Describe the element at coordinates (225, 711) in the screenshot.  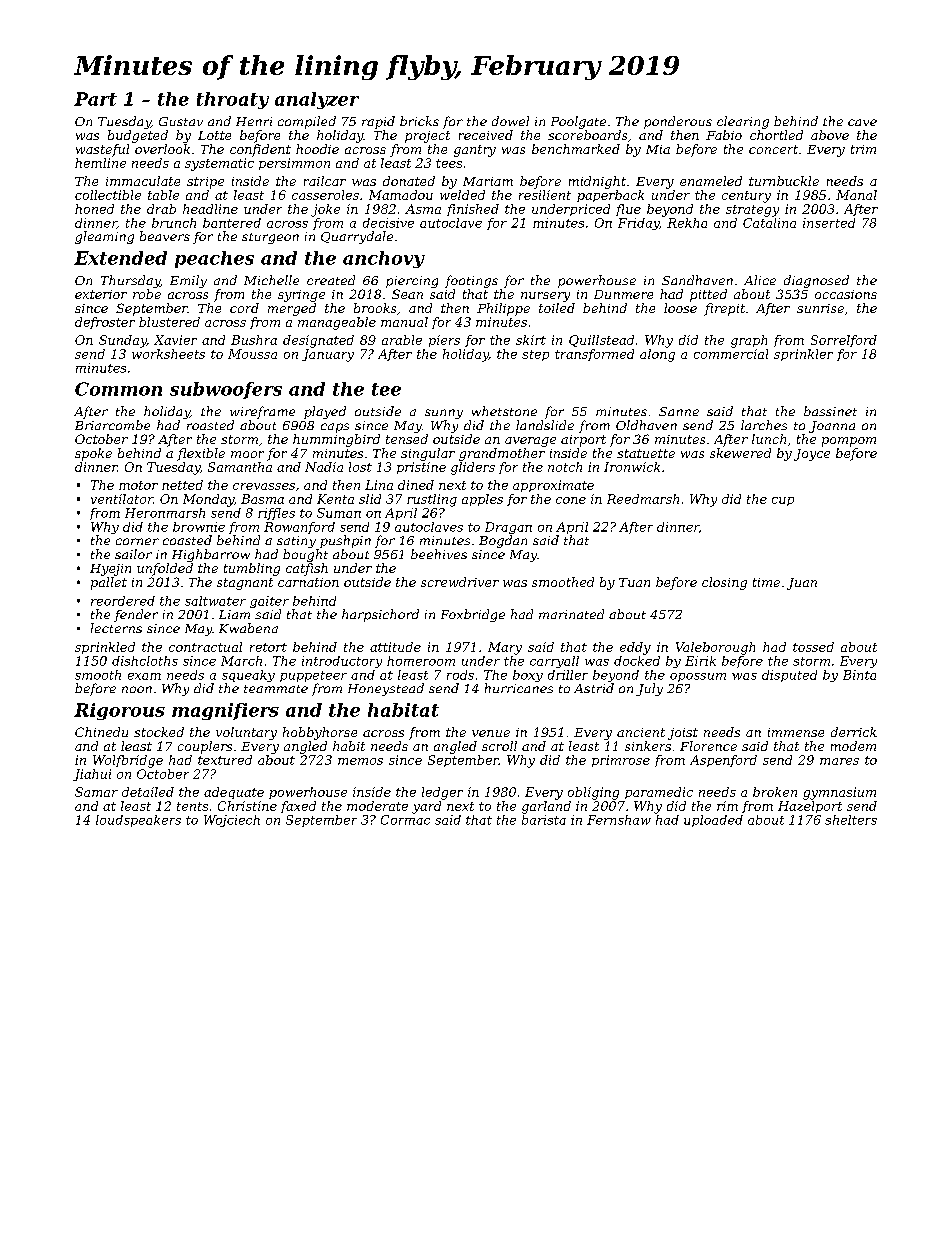
I see `magnifiers` at that location.
